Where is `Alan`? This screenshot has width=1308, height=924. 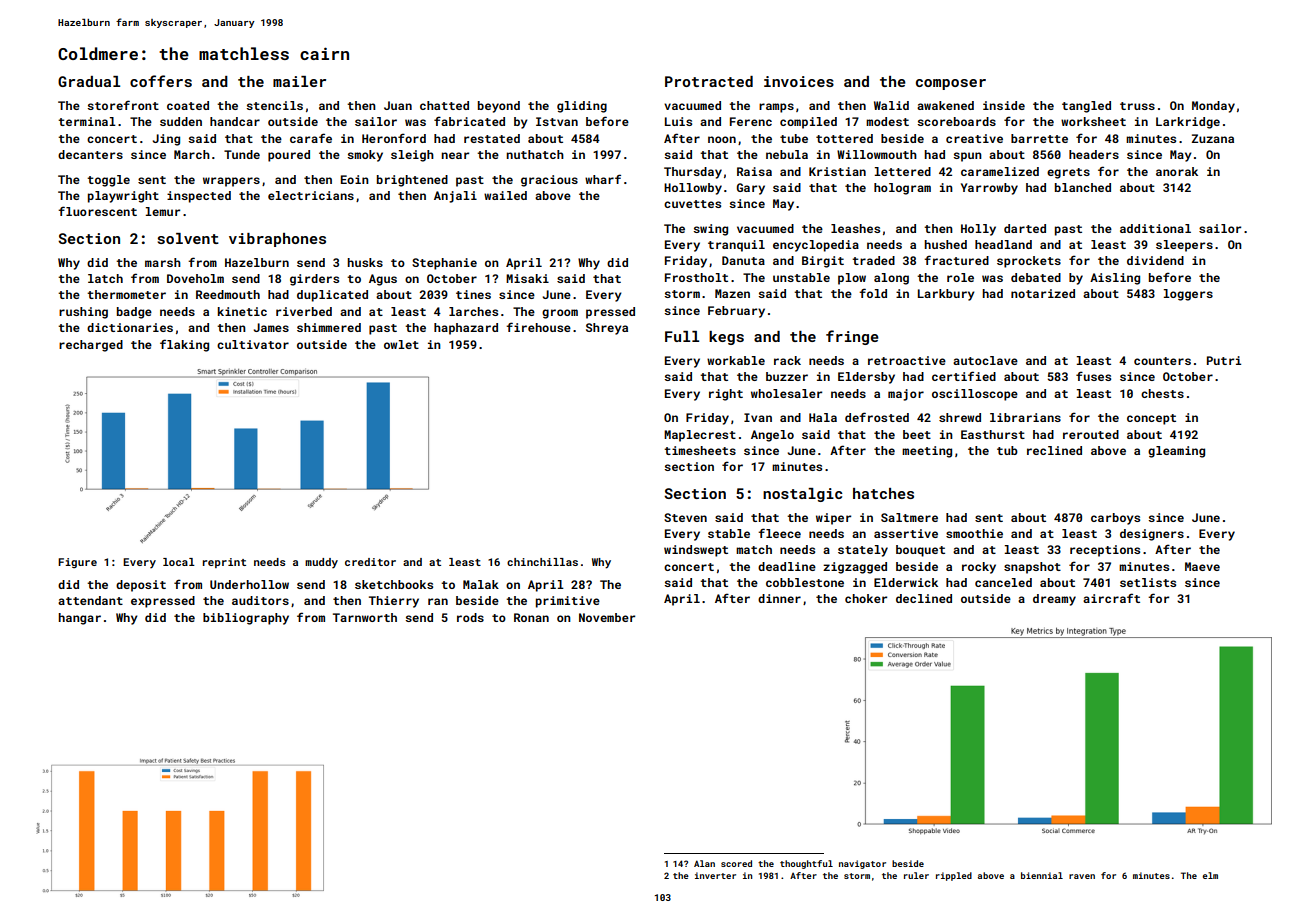
Alan is located at coordinates (704, 863).
